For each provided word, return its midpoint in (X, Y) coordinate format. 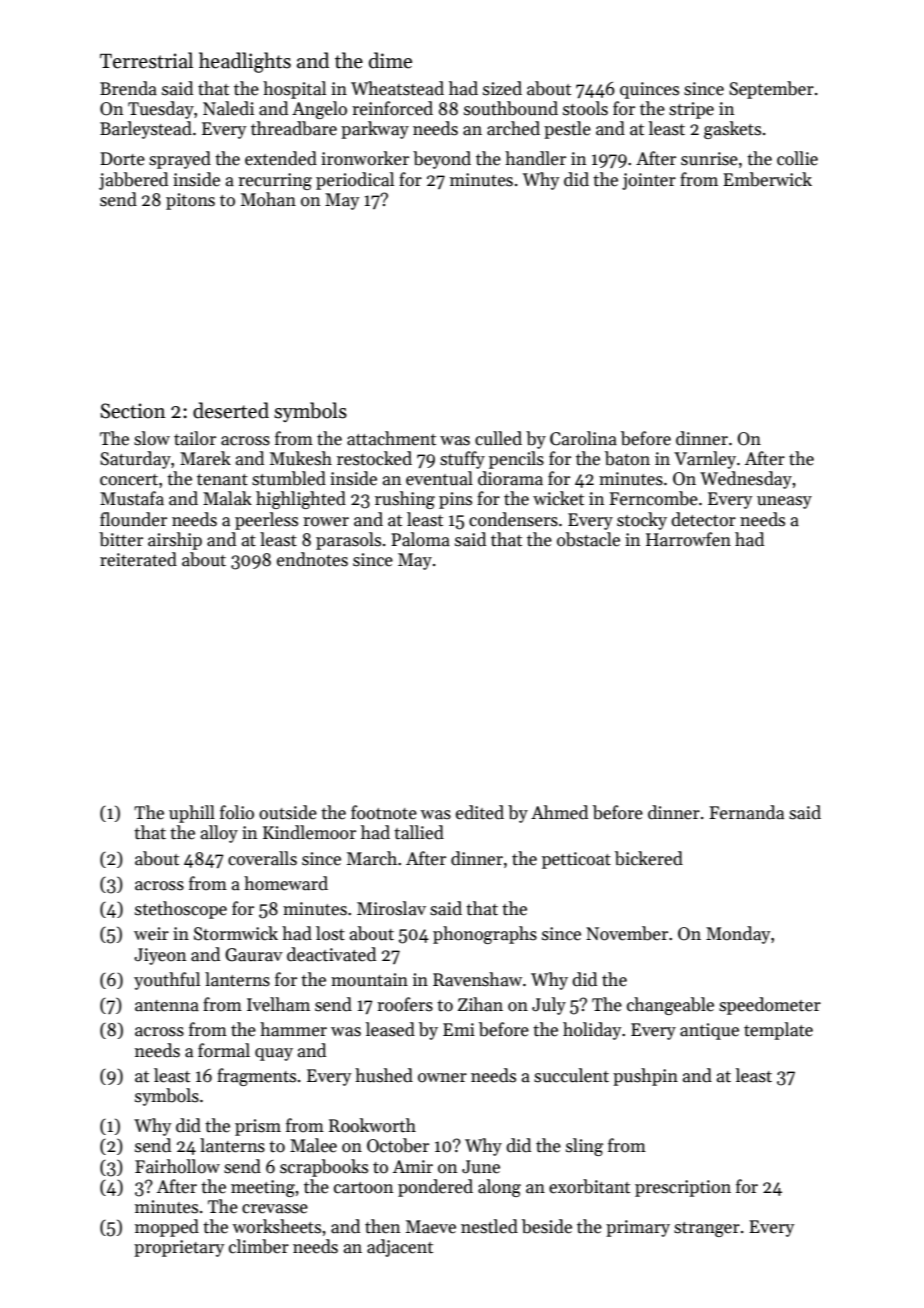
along (499, 1188)
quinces (649, 90)
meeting (263, 1188)
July (549, 1006)
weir (151, 934)
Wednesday (746, 480)
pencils (516, 460)
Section (133, 411)
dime (390, 60)
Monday (738, 935)
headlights (245, 62)
